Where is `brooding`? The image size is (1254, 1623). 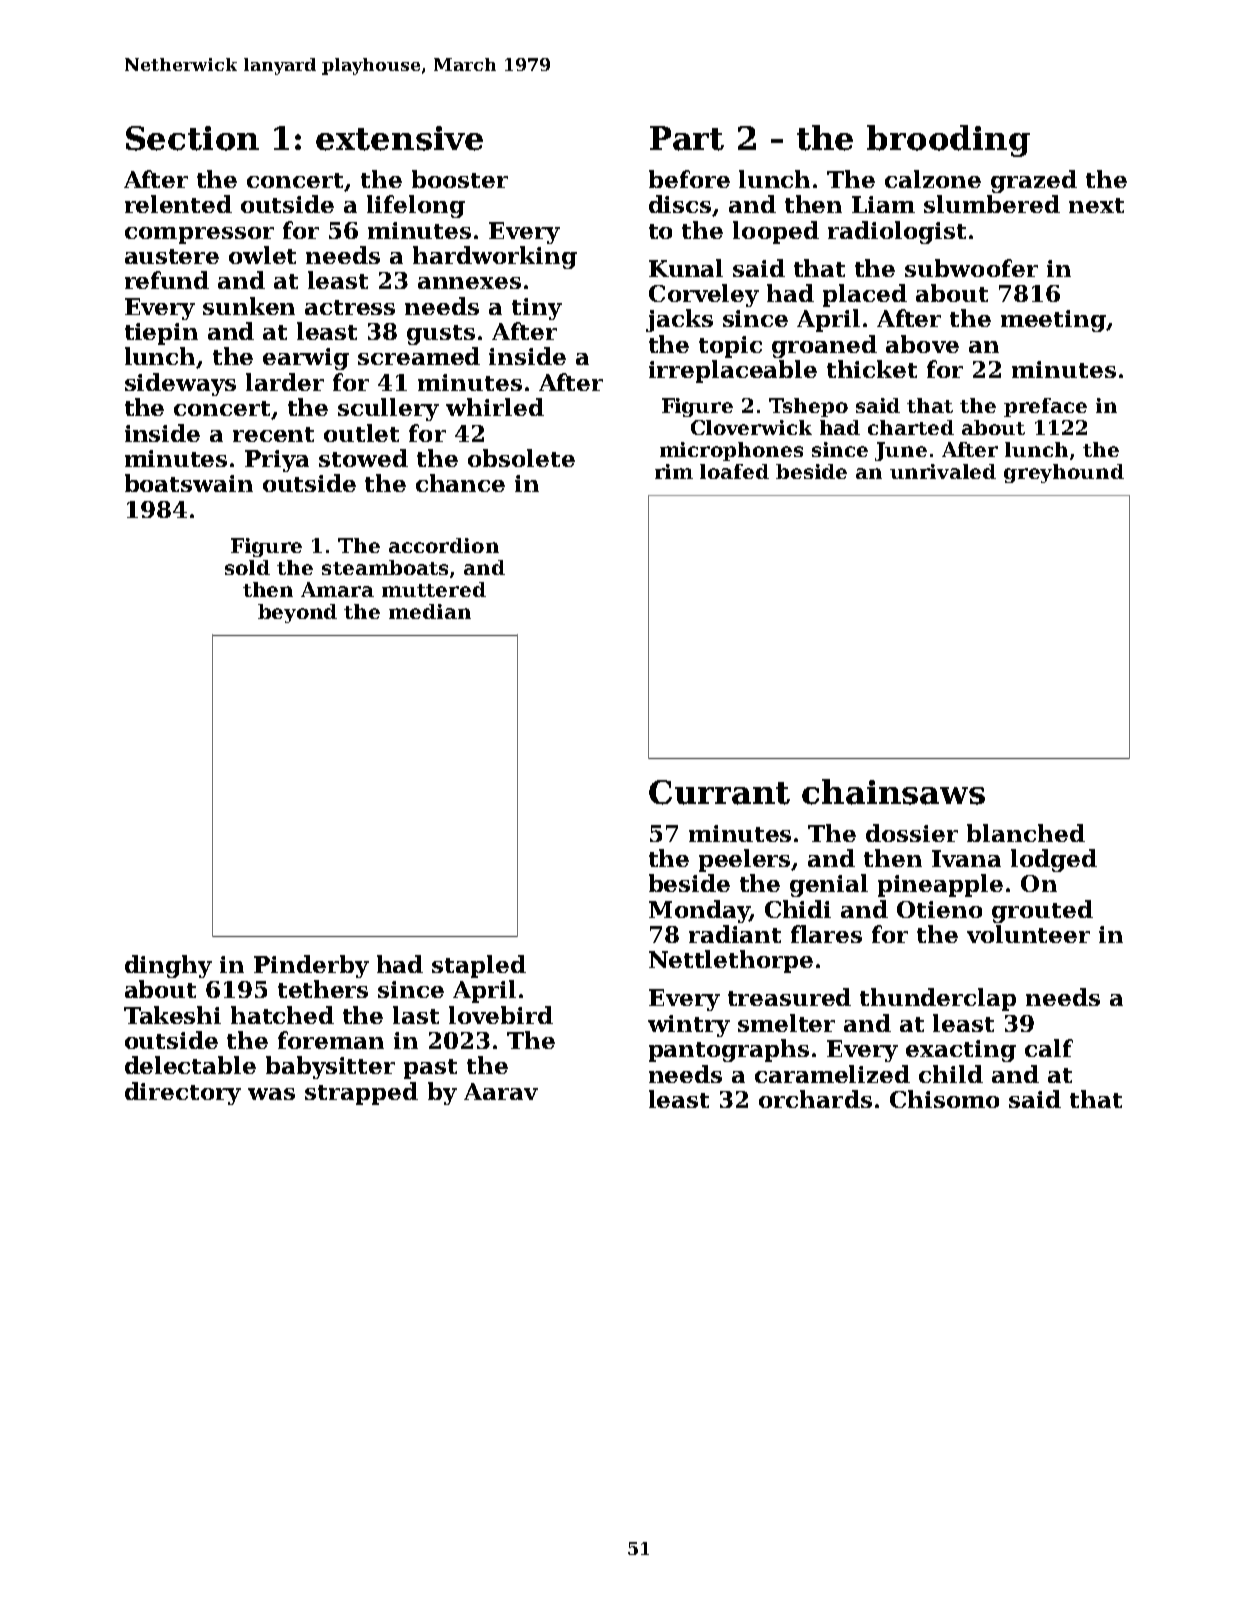 brooding is located at coordinates (948, 141).
